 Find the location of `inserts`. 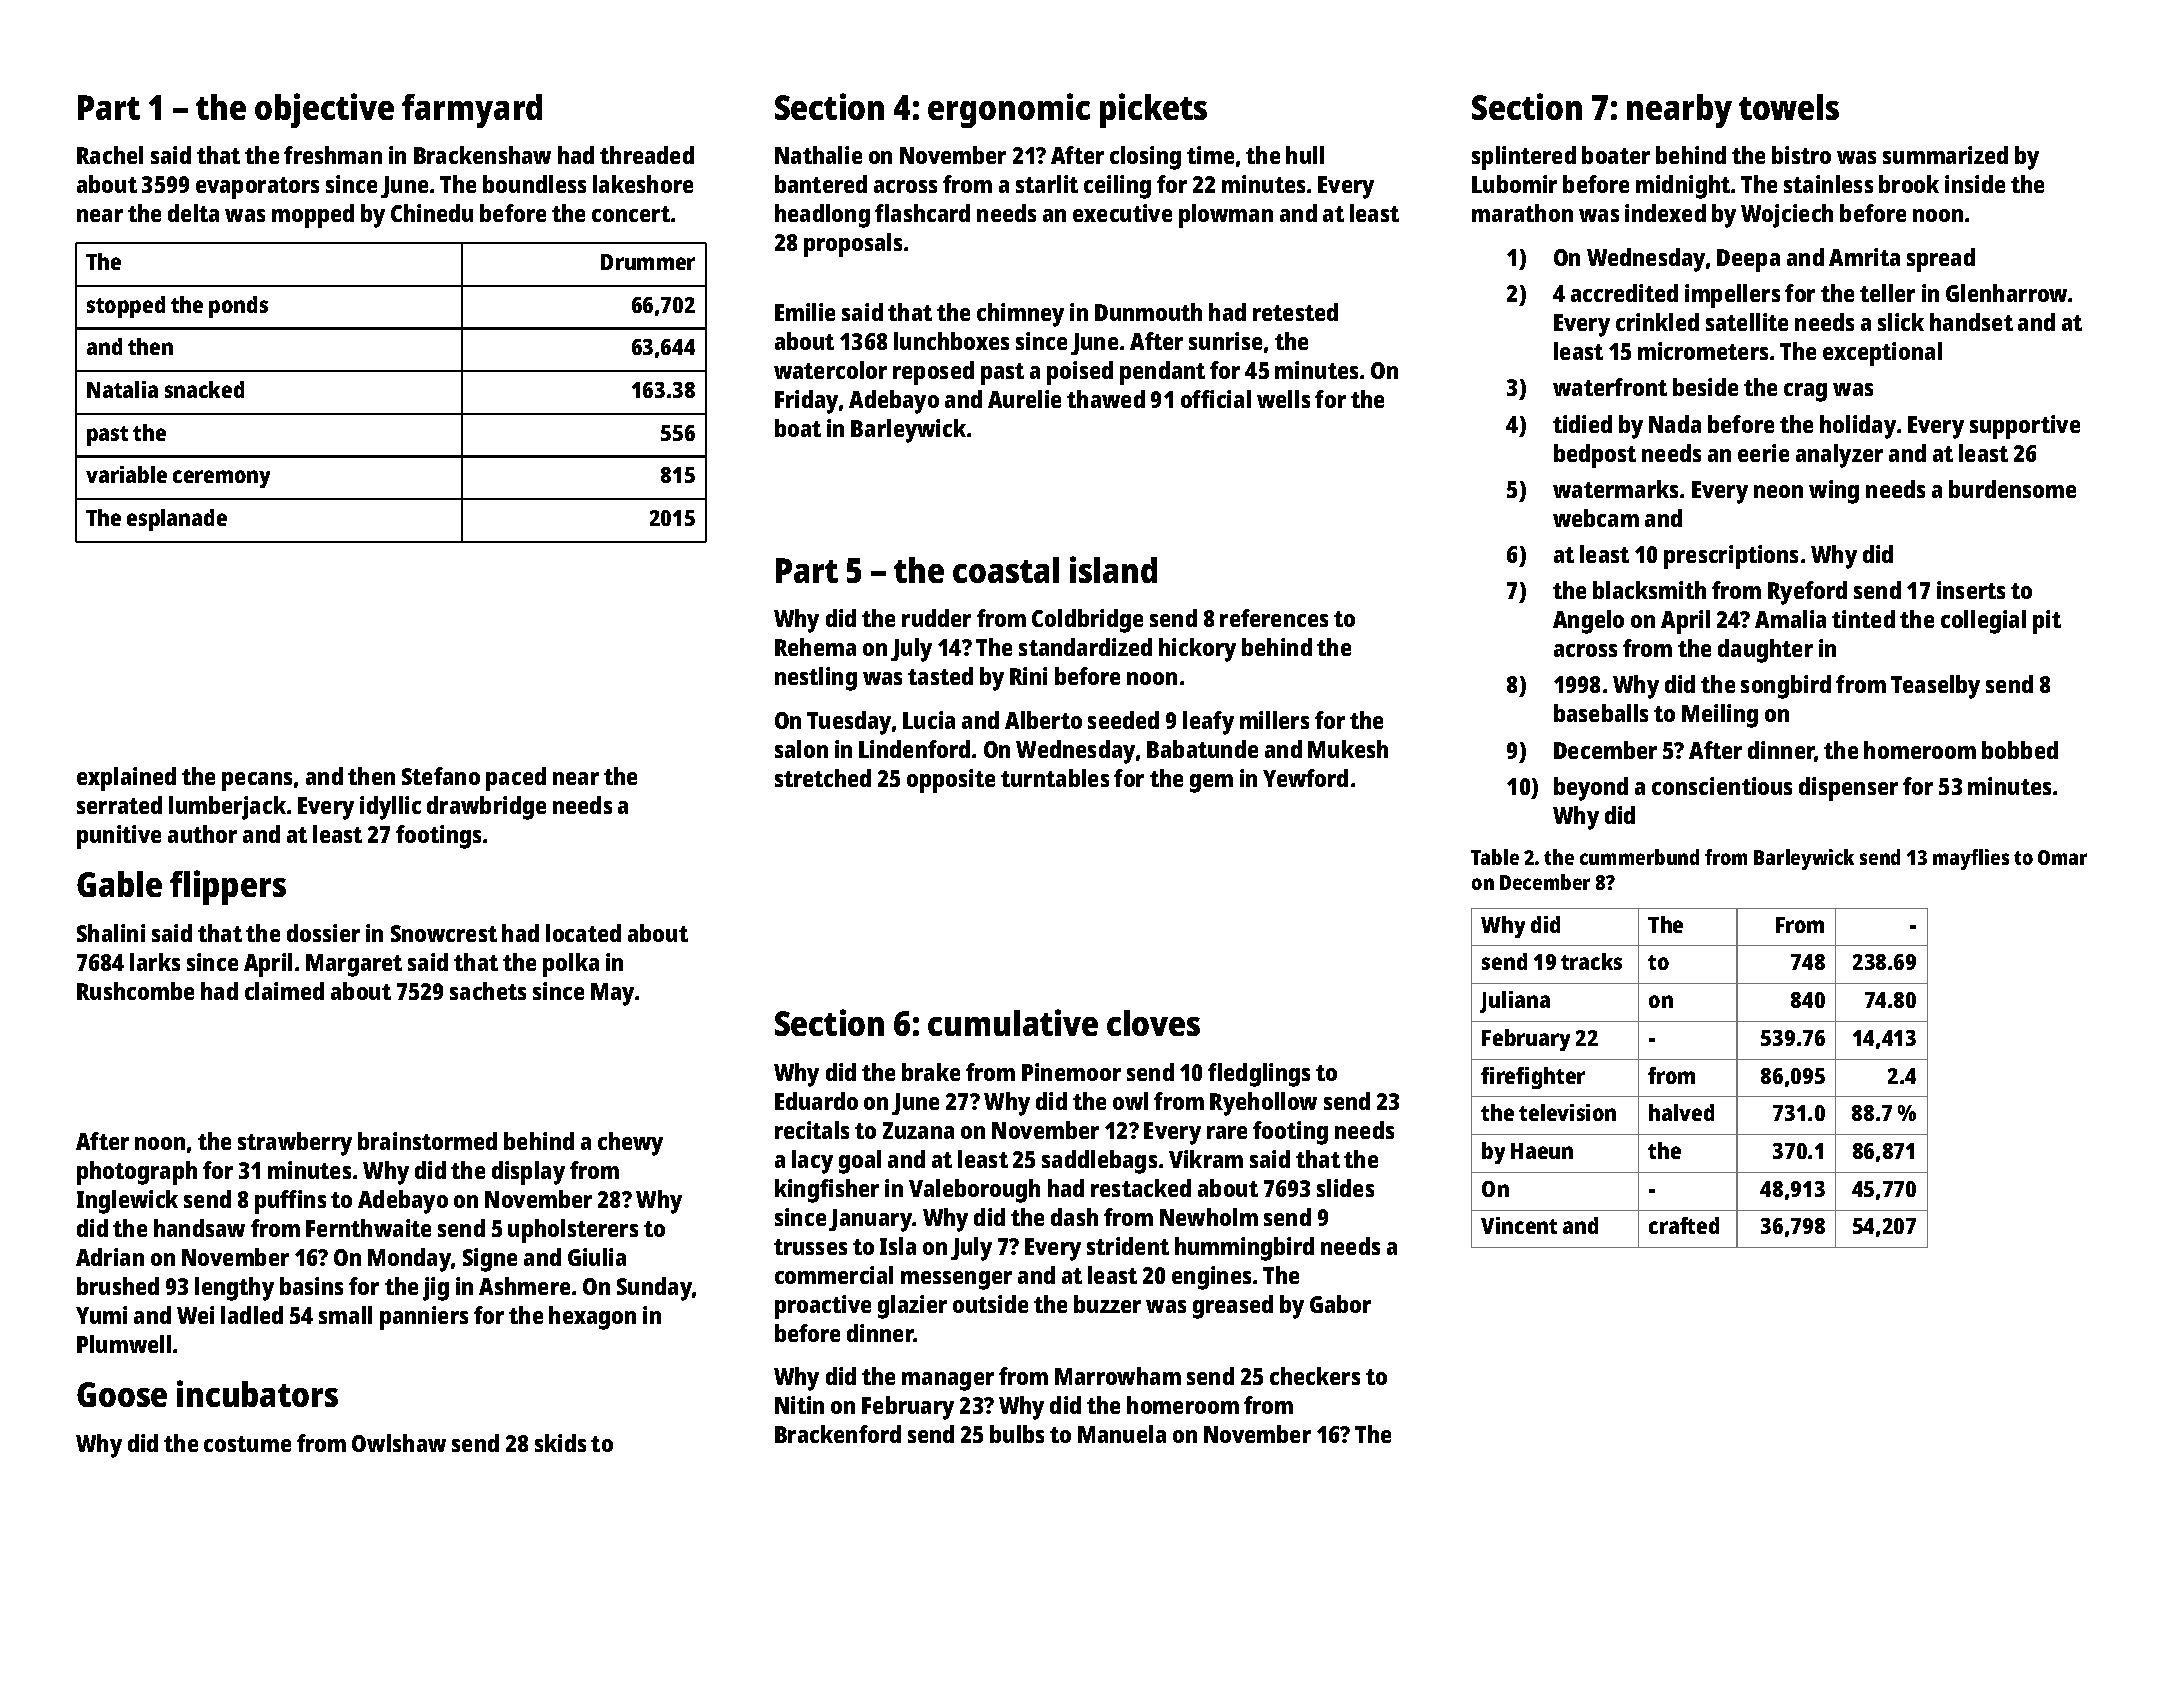

inserts is located at coordinates (1971, 590).
